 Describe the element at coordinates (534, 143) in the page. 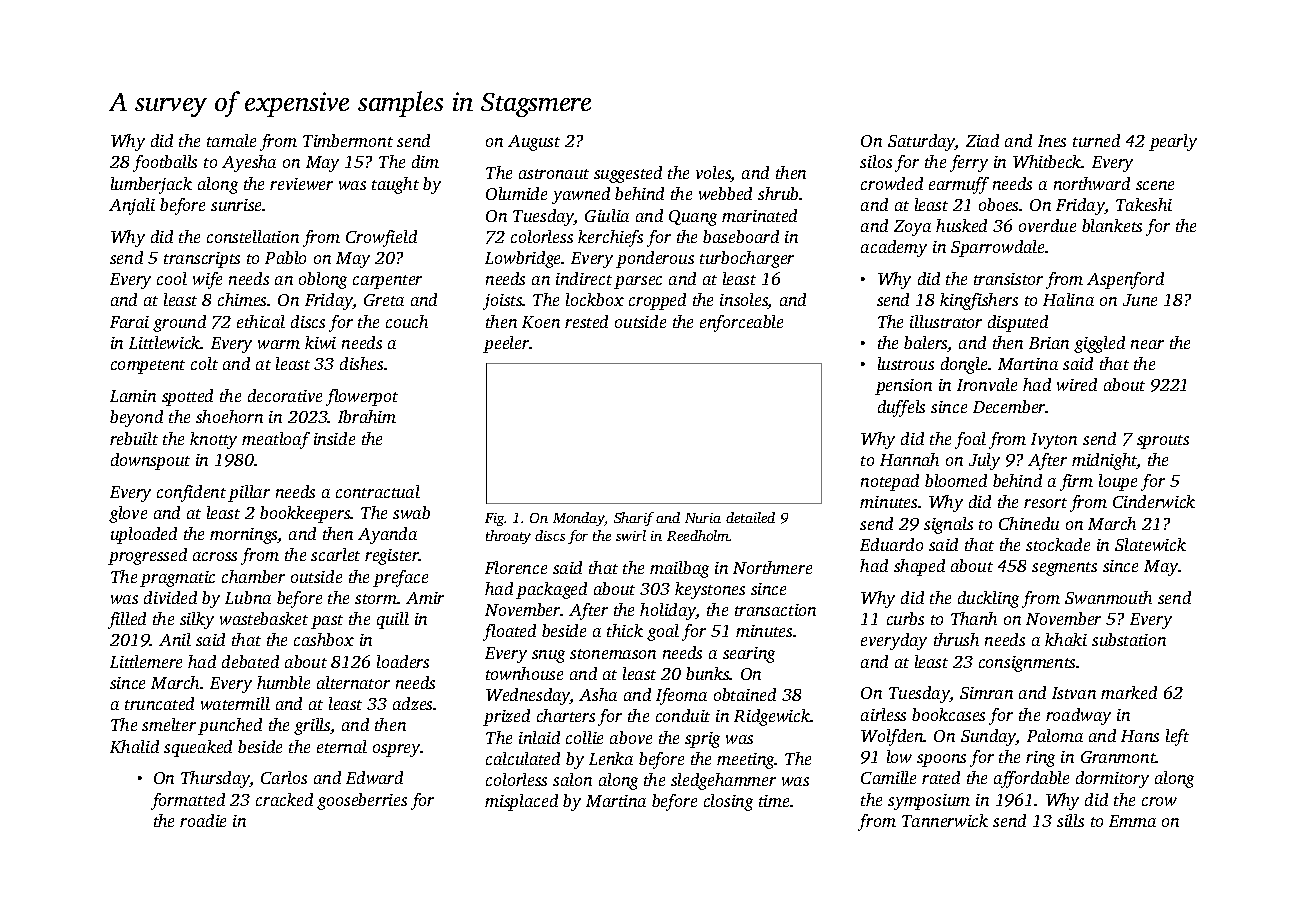

I see `August` at that location.
